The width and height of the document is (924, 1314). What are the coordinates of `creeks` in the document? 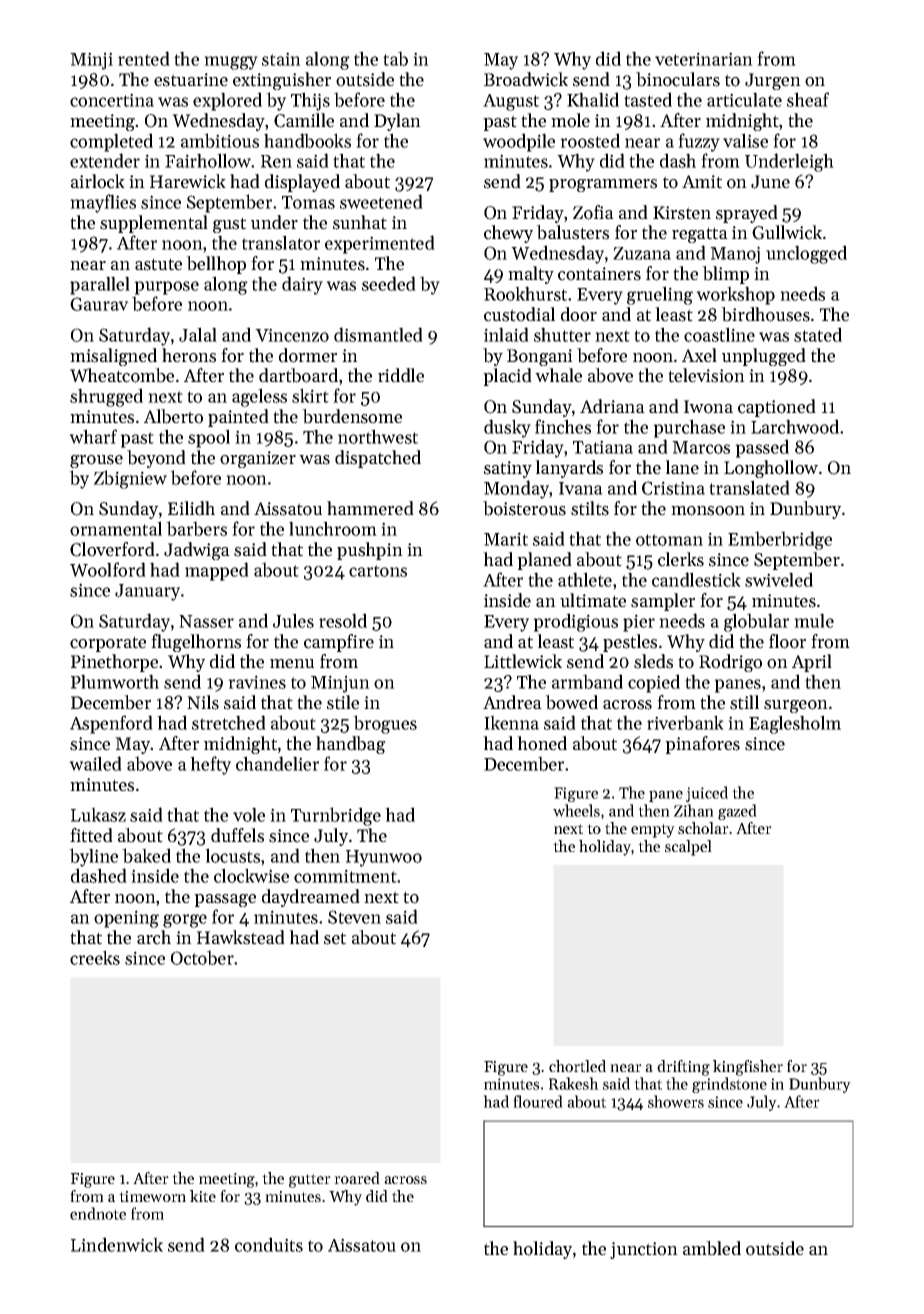 It's located at (95, 957).
